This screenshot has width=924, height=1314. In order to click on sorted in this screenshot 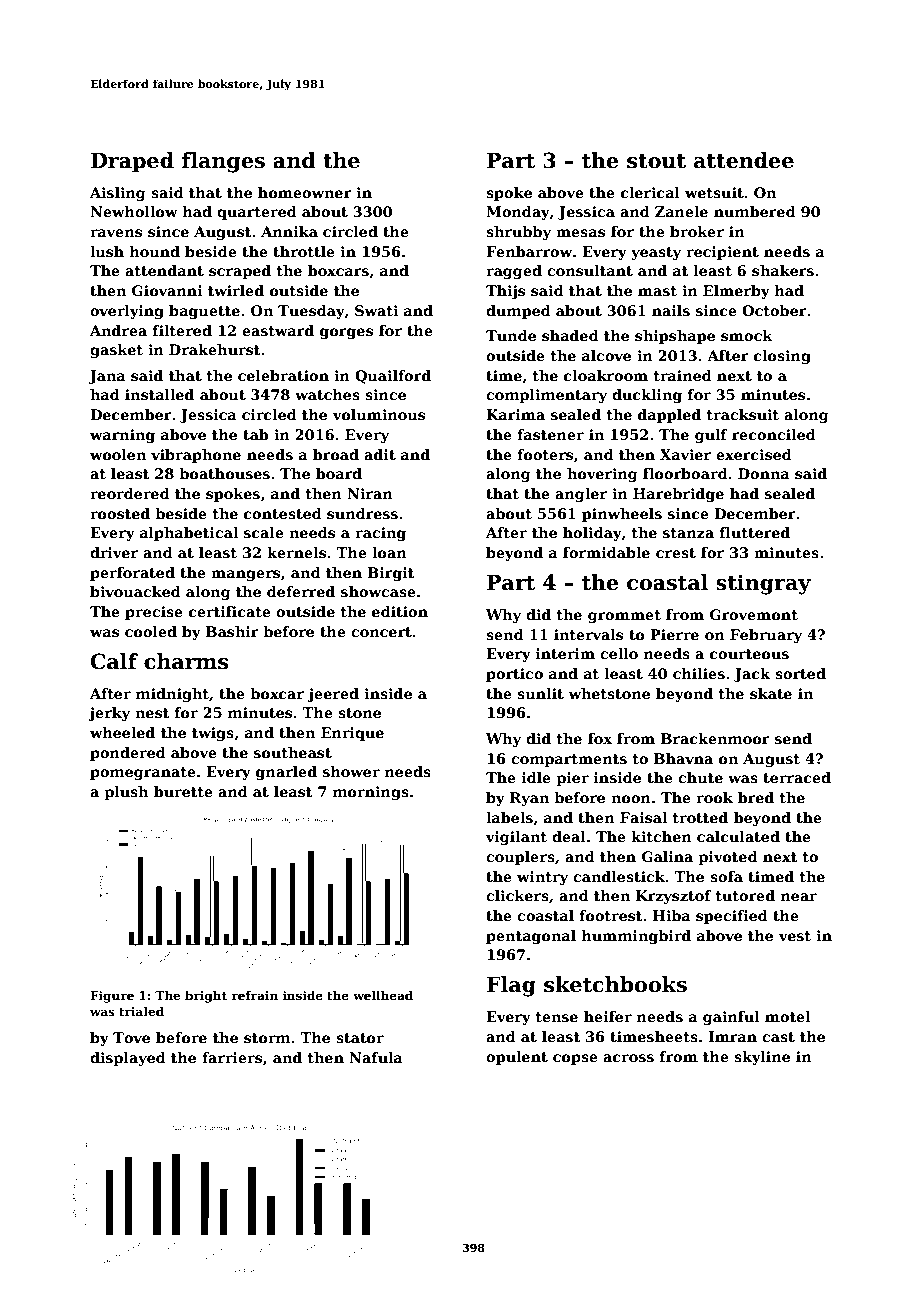, I will do `click(800, 673)`.
